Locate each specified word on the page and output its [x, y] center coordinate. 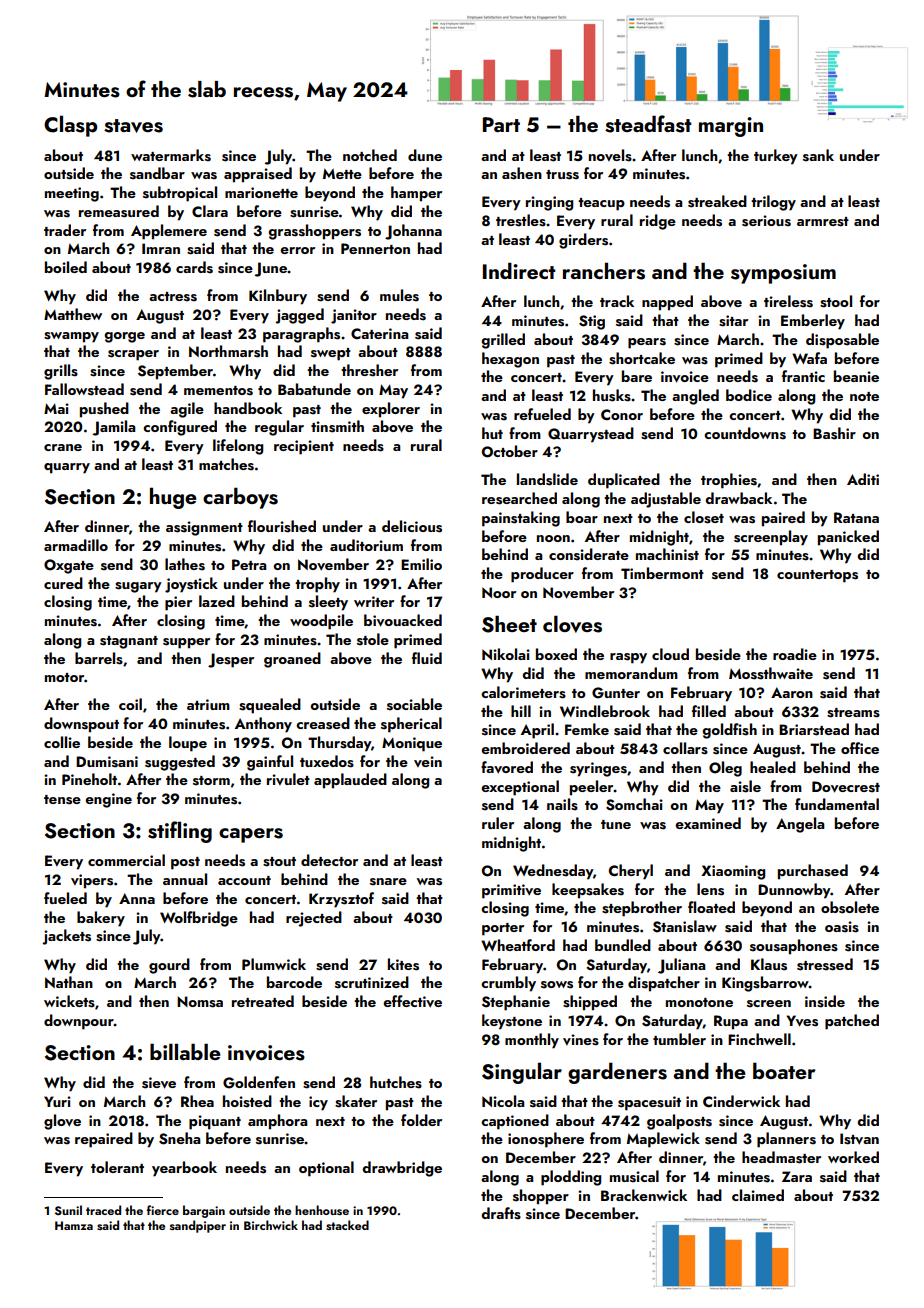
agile [187, 410]
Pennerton [375, 248]
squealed [270, 706]
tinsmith [337, 426]
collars [685, 748]
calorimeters [523, 692]
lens [710, 889]
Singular [522, 1073]
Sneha [179, 1138]
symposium [783, 274]
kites [403, 964]
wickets [69, 1001]
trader [65, 230]
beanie [856, 376]
